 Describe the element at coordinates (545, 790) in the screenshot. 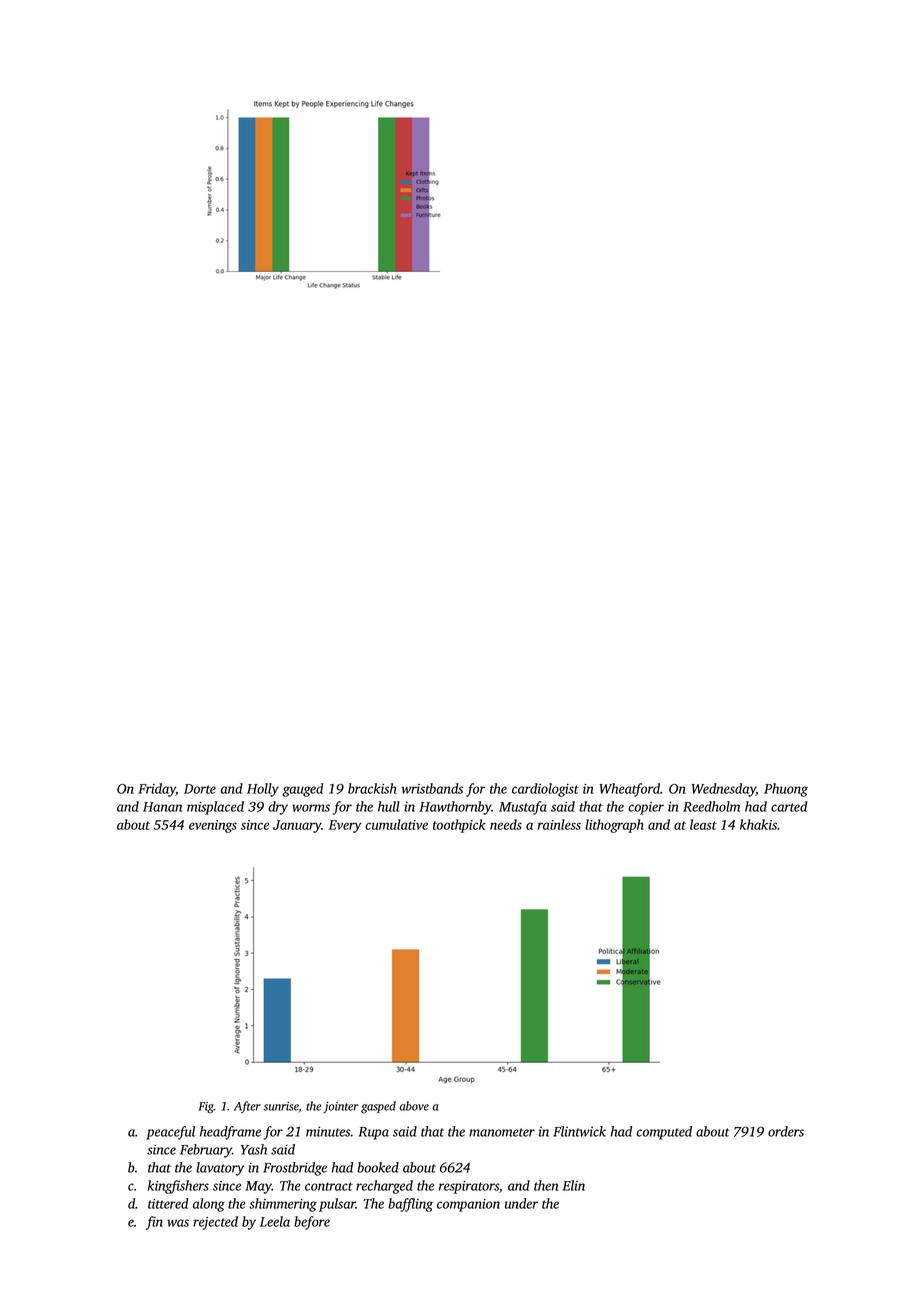

I see `cardiologist` at that location.
